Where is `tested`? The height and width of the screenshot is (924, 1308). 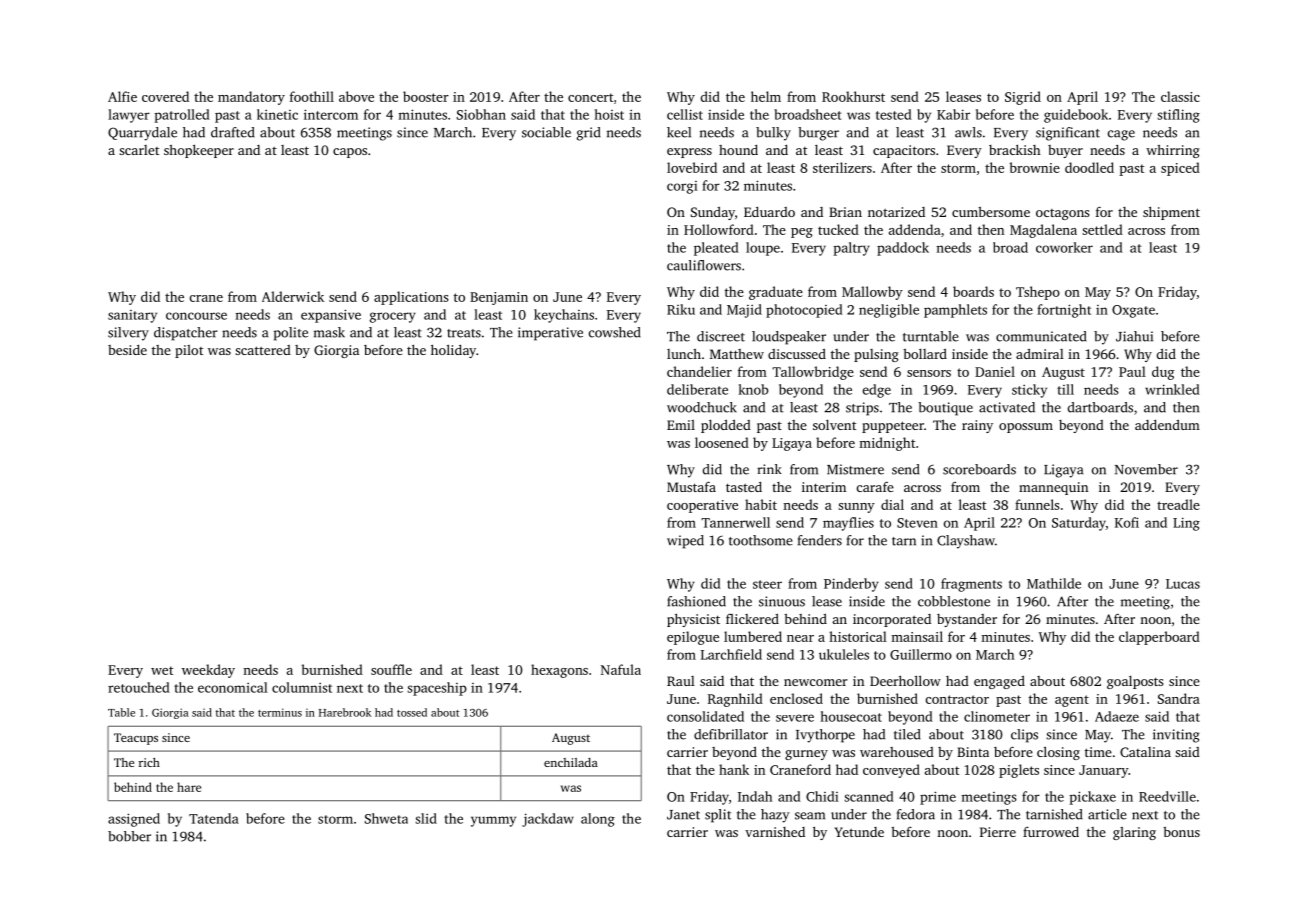 tested is located at coordinates (894, 114).
